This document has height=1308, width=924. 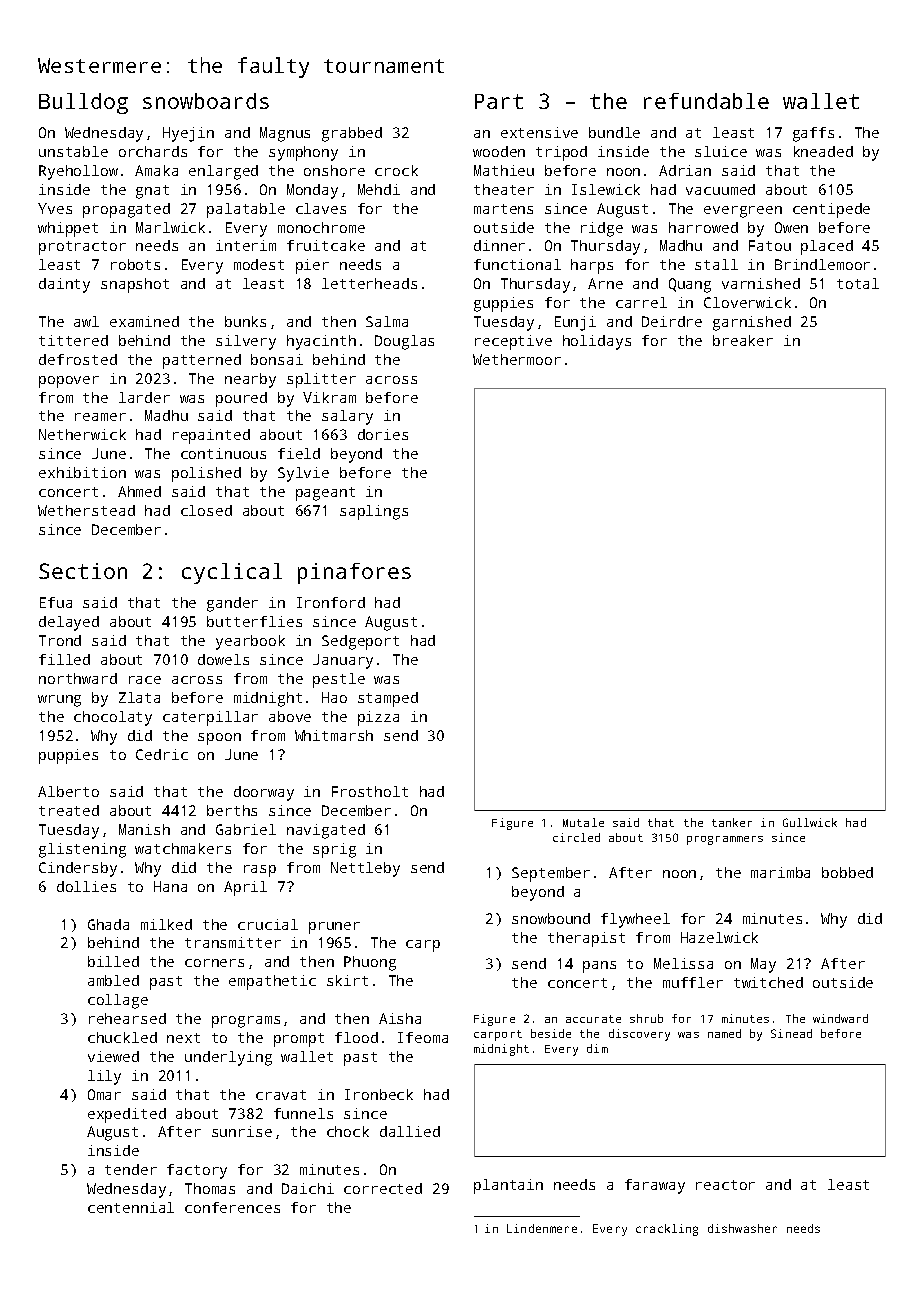 I want to click on Adrian, so click(x=685, y=170).
